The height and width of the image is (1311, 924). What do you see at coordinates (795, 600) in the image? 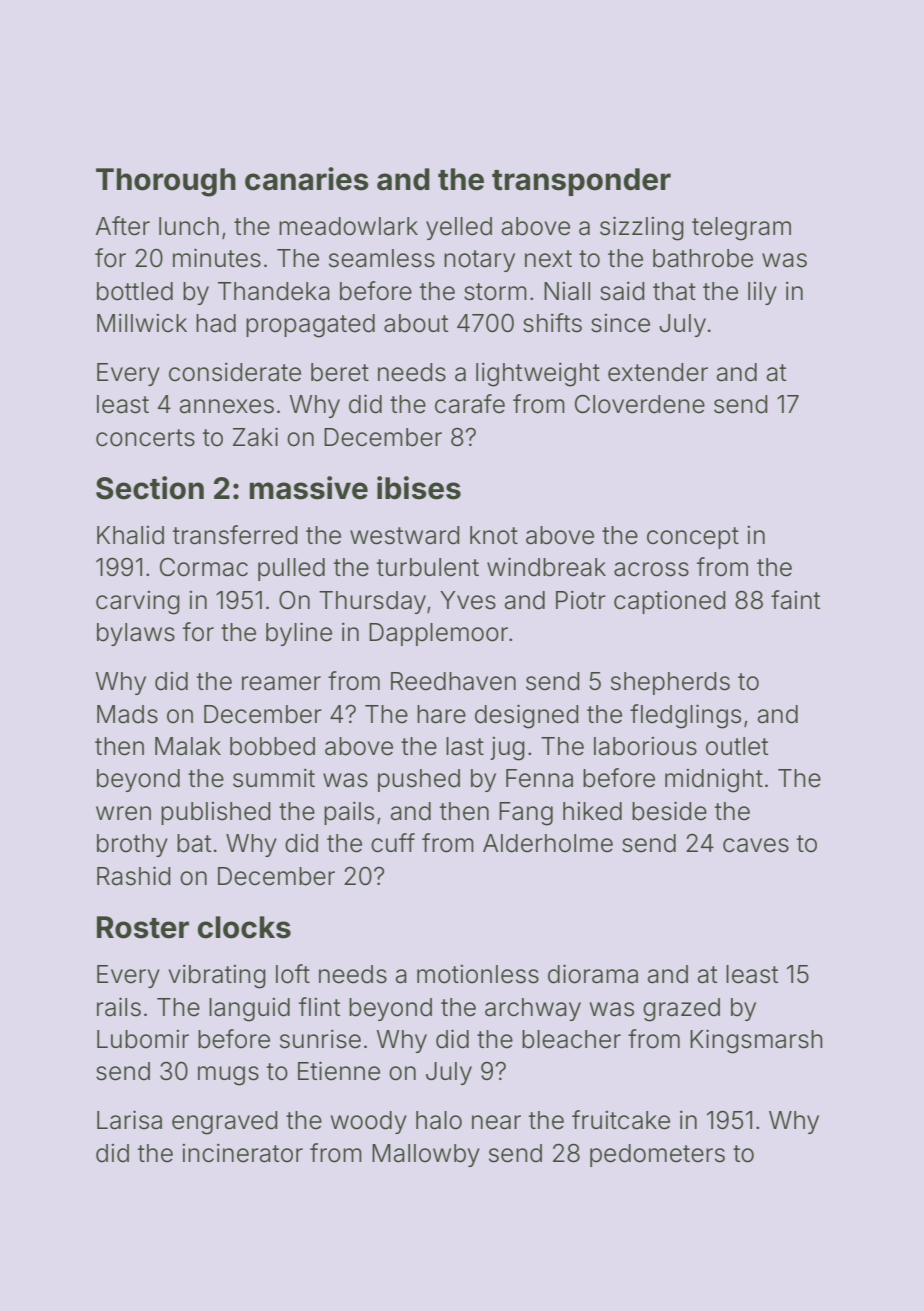
I see `faint` at bounding box center [795, 600].
